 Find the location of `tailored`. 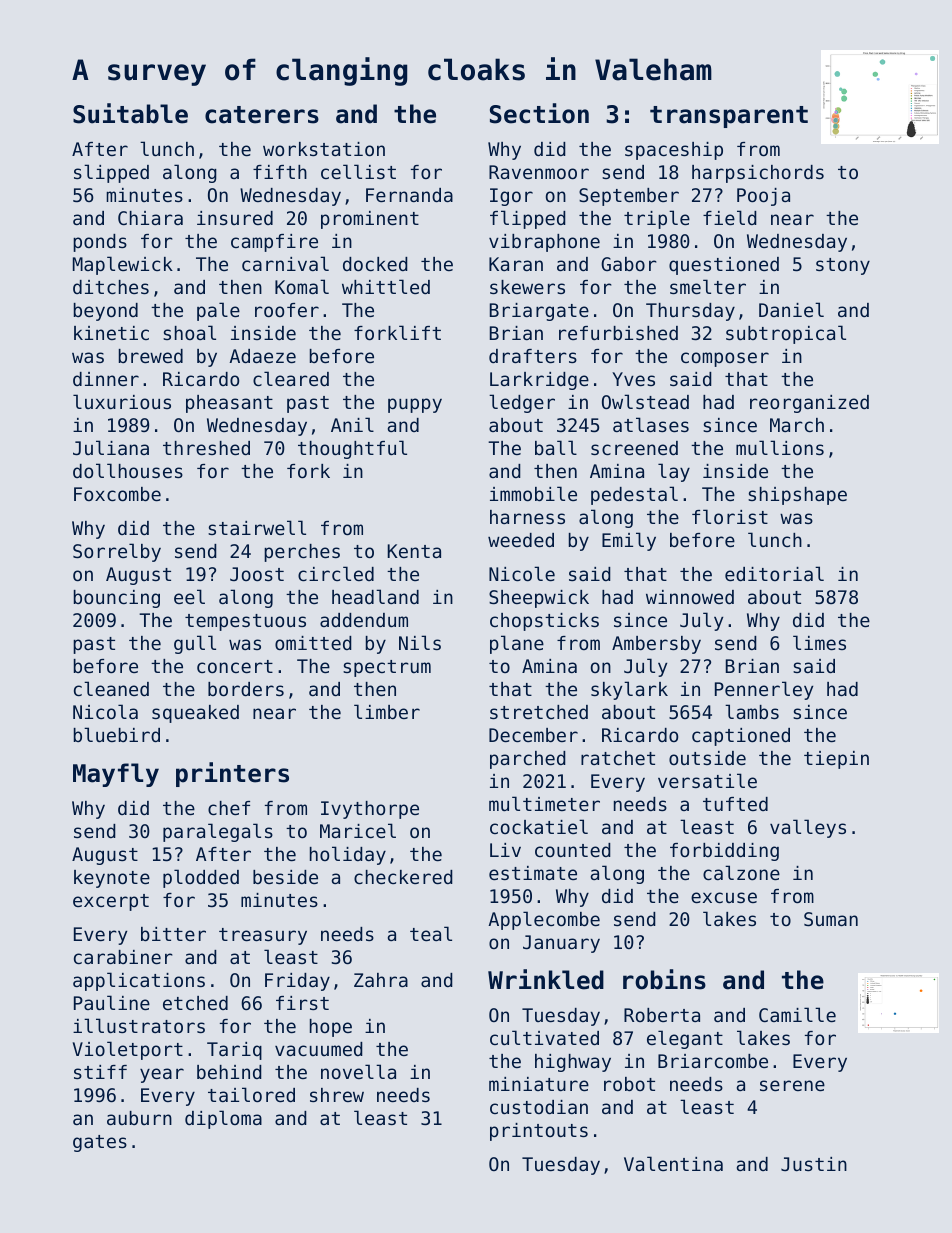

tailored is located at coordinates (251, 1094).
